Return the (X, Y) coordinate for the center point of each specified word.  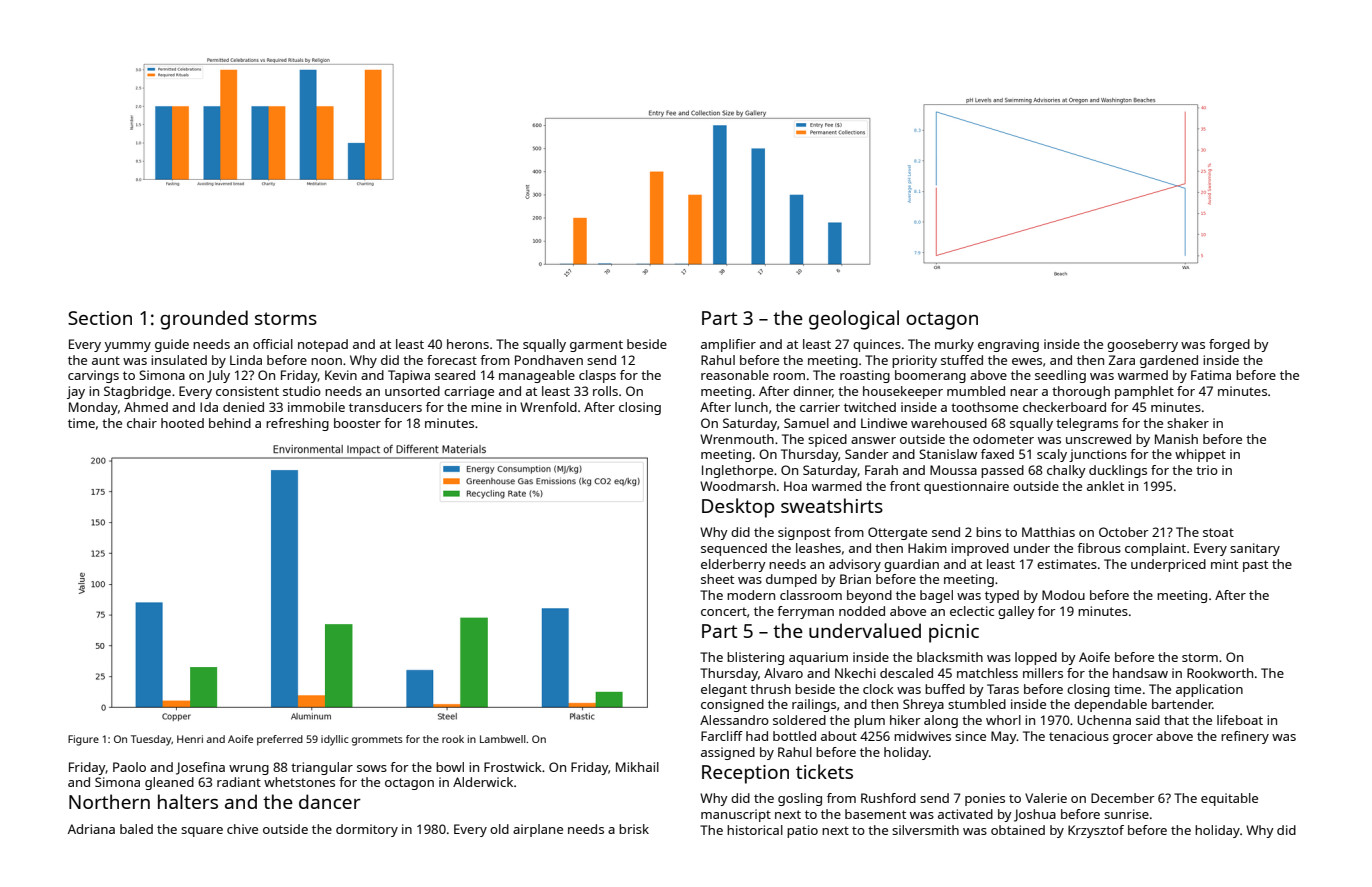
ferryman (805, 612)
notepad (323, 345)
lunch (751, 407)
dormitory (367, 830)
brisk (634, 829)
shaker (1188, 423)
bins (988, 532)
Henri (190, 739)
